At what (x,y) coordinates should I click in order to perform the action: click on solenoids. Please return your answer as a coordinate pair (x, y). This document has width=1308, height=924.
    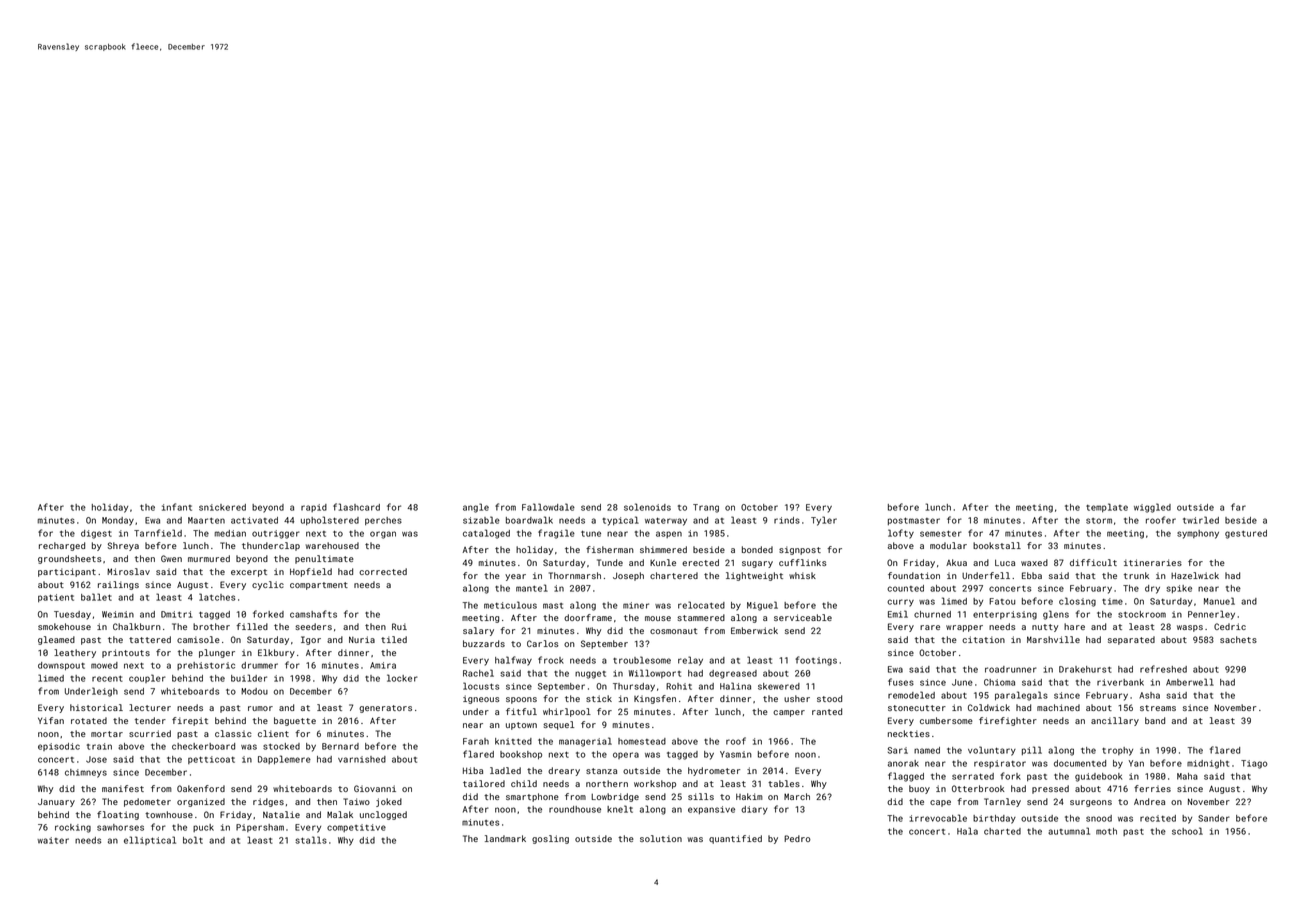
    Looking at the image, I should click on (647, 507).
